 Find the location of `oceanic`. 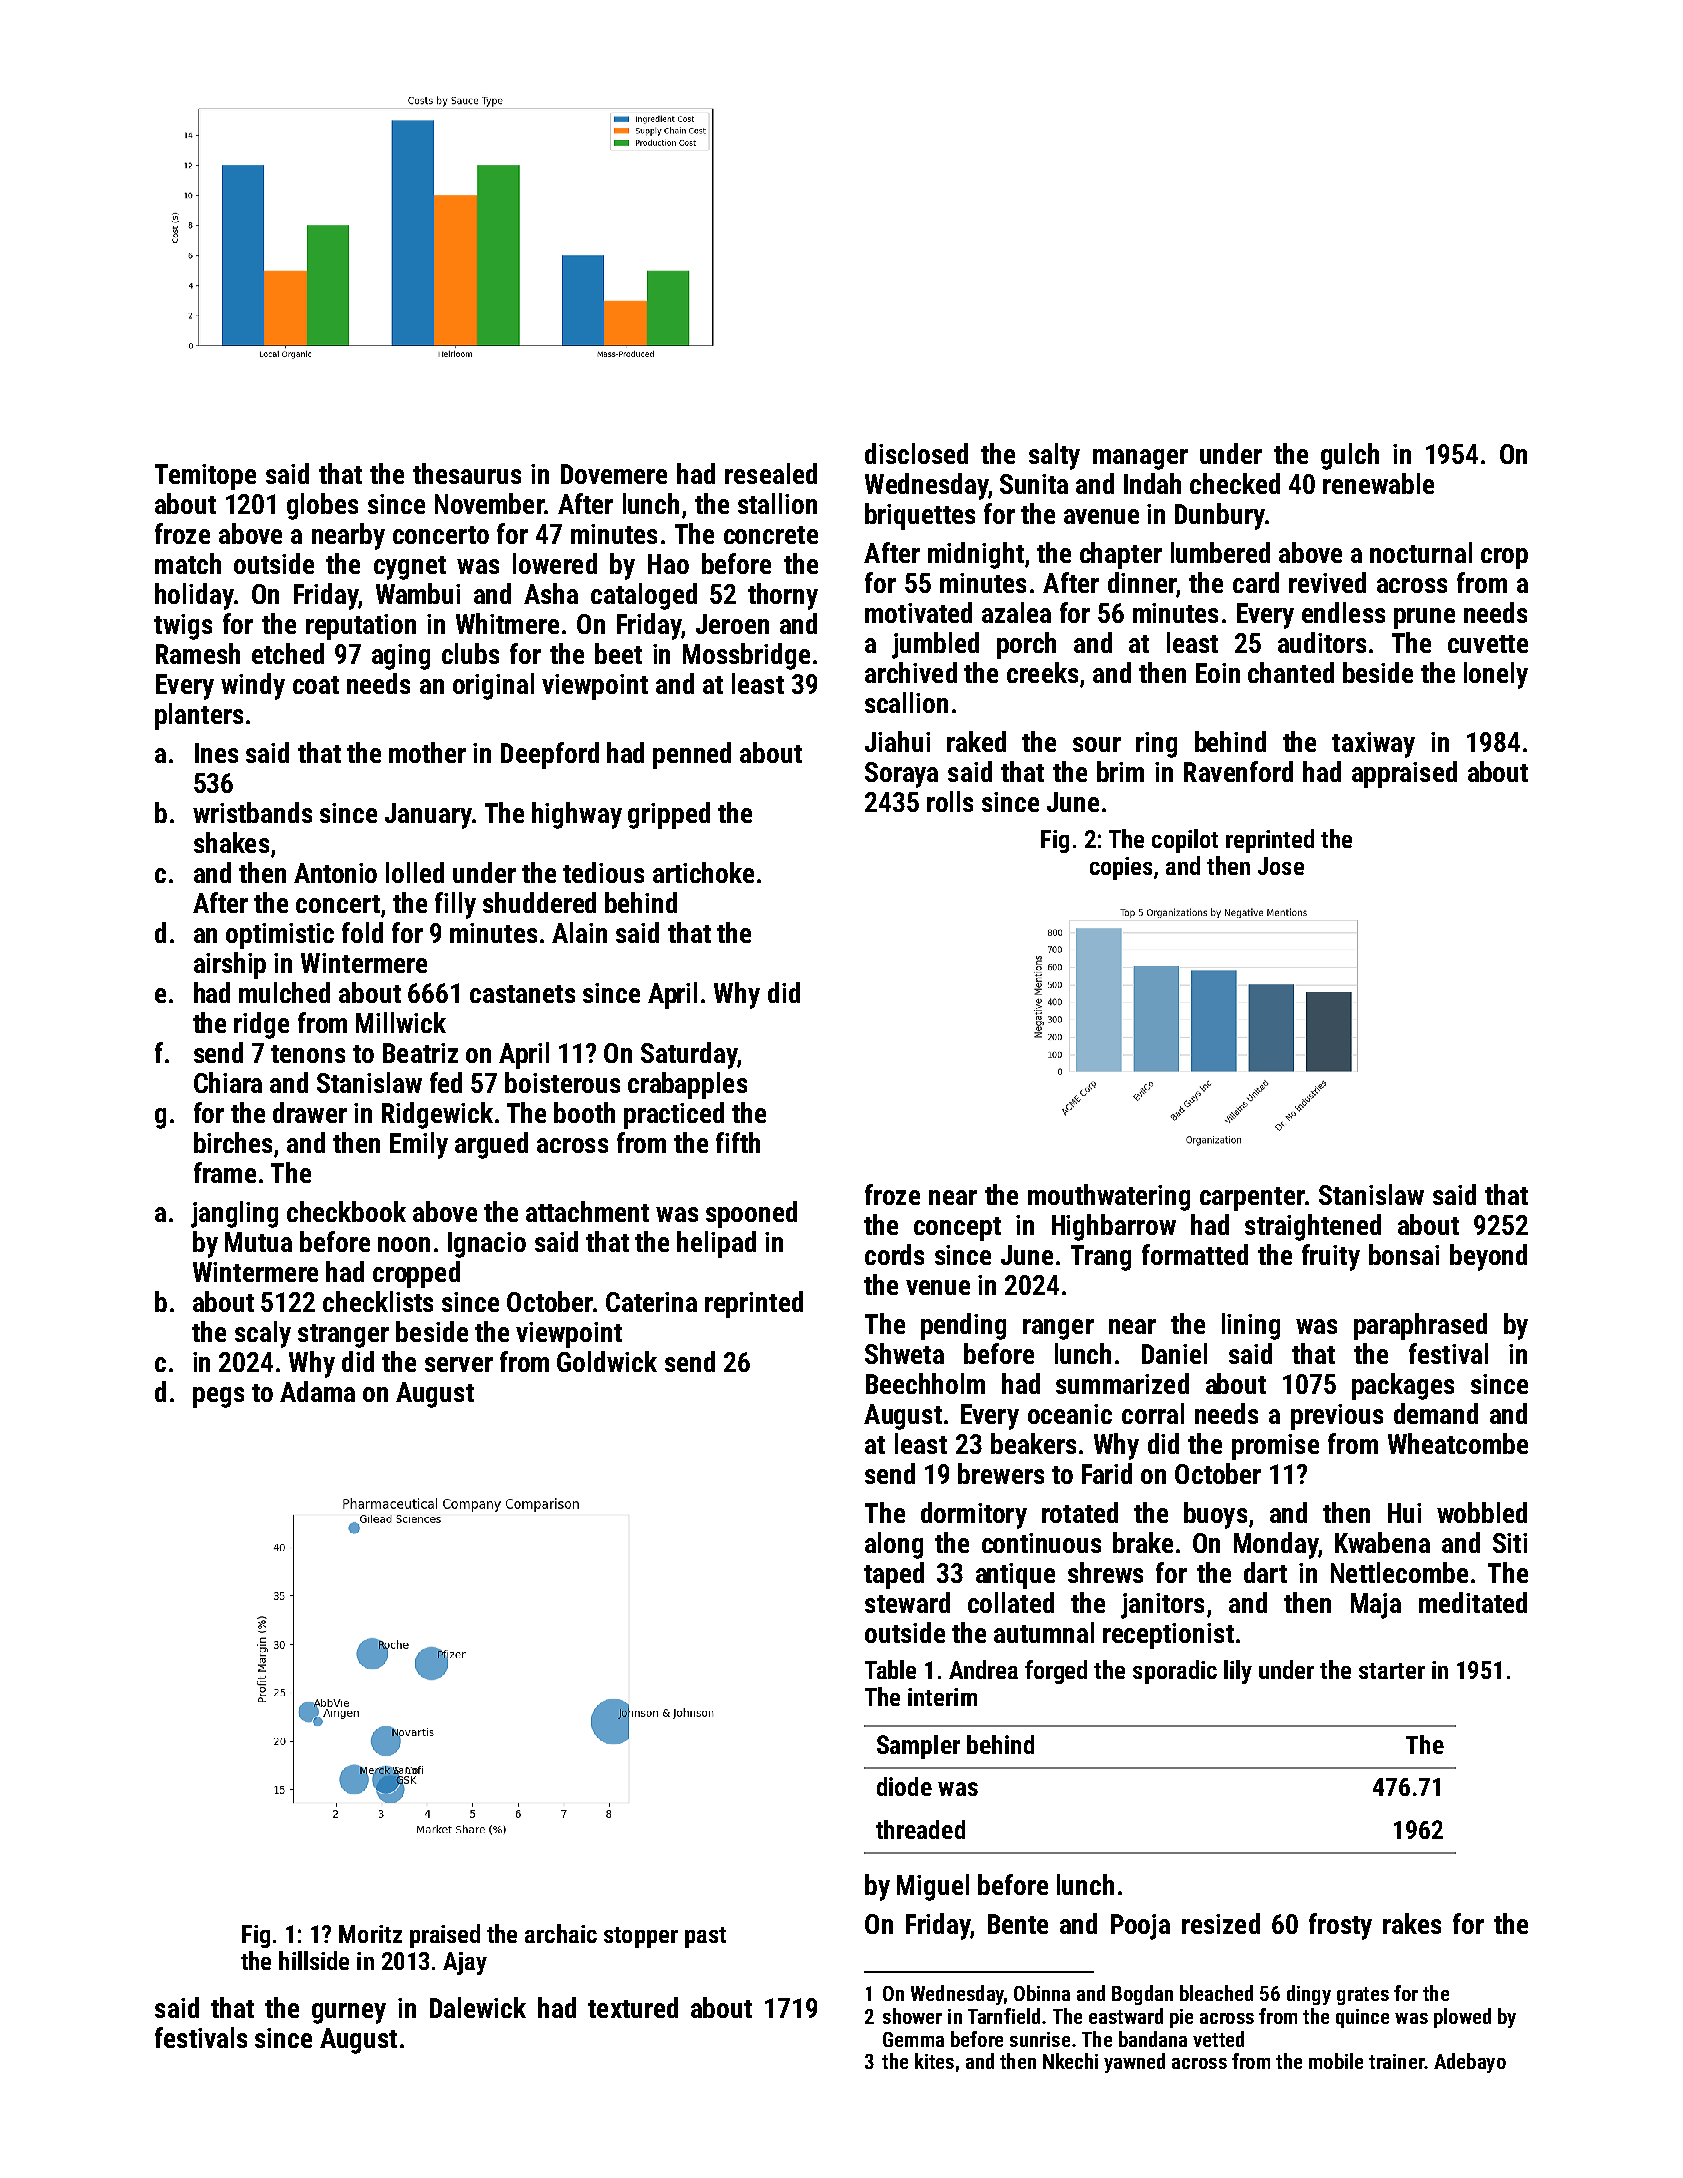

oceanic is located at coordinates (1070, 1414).
